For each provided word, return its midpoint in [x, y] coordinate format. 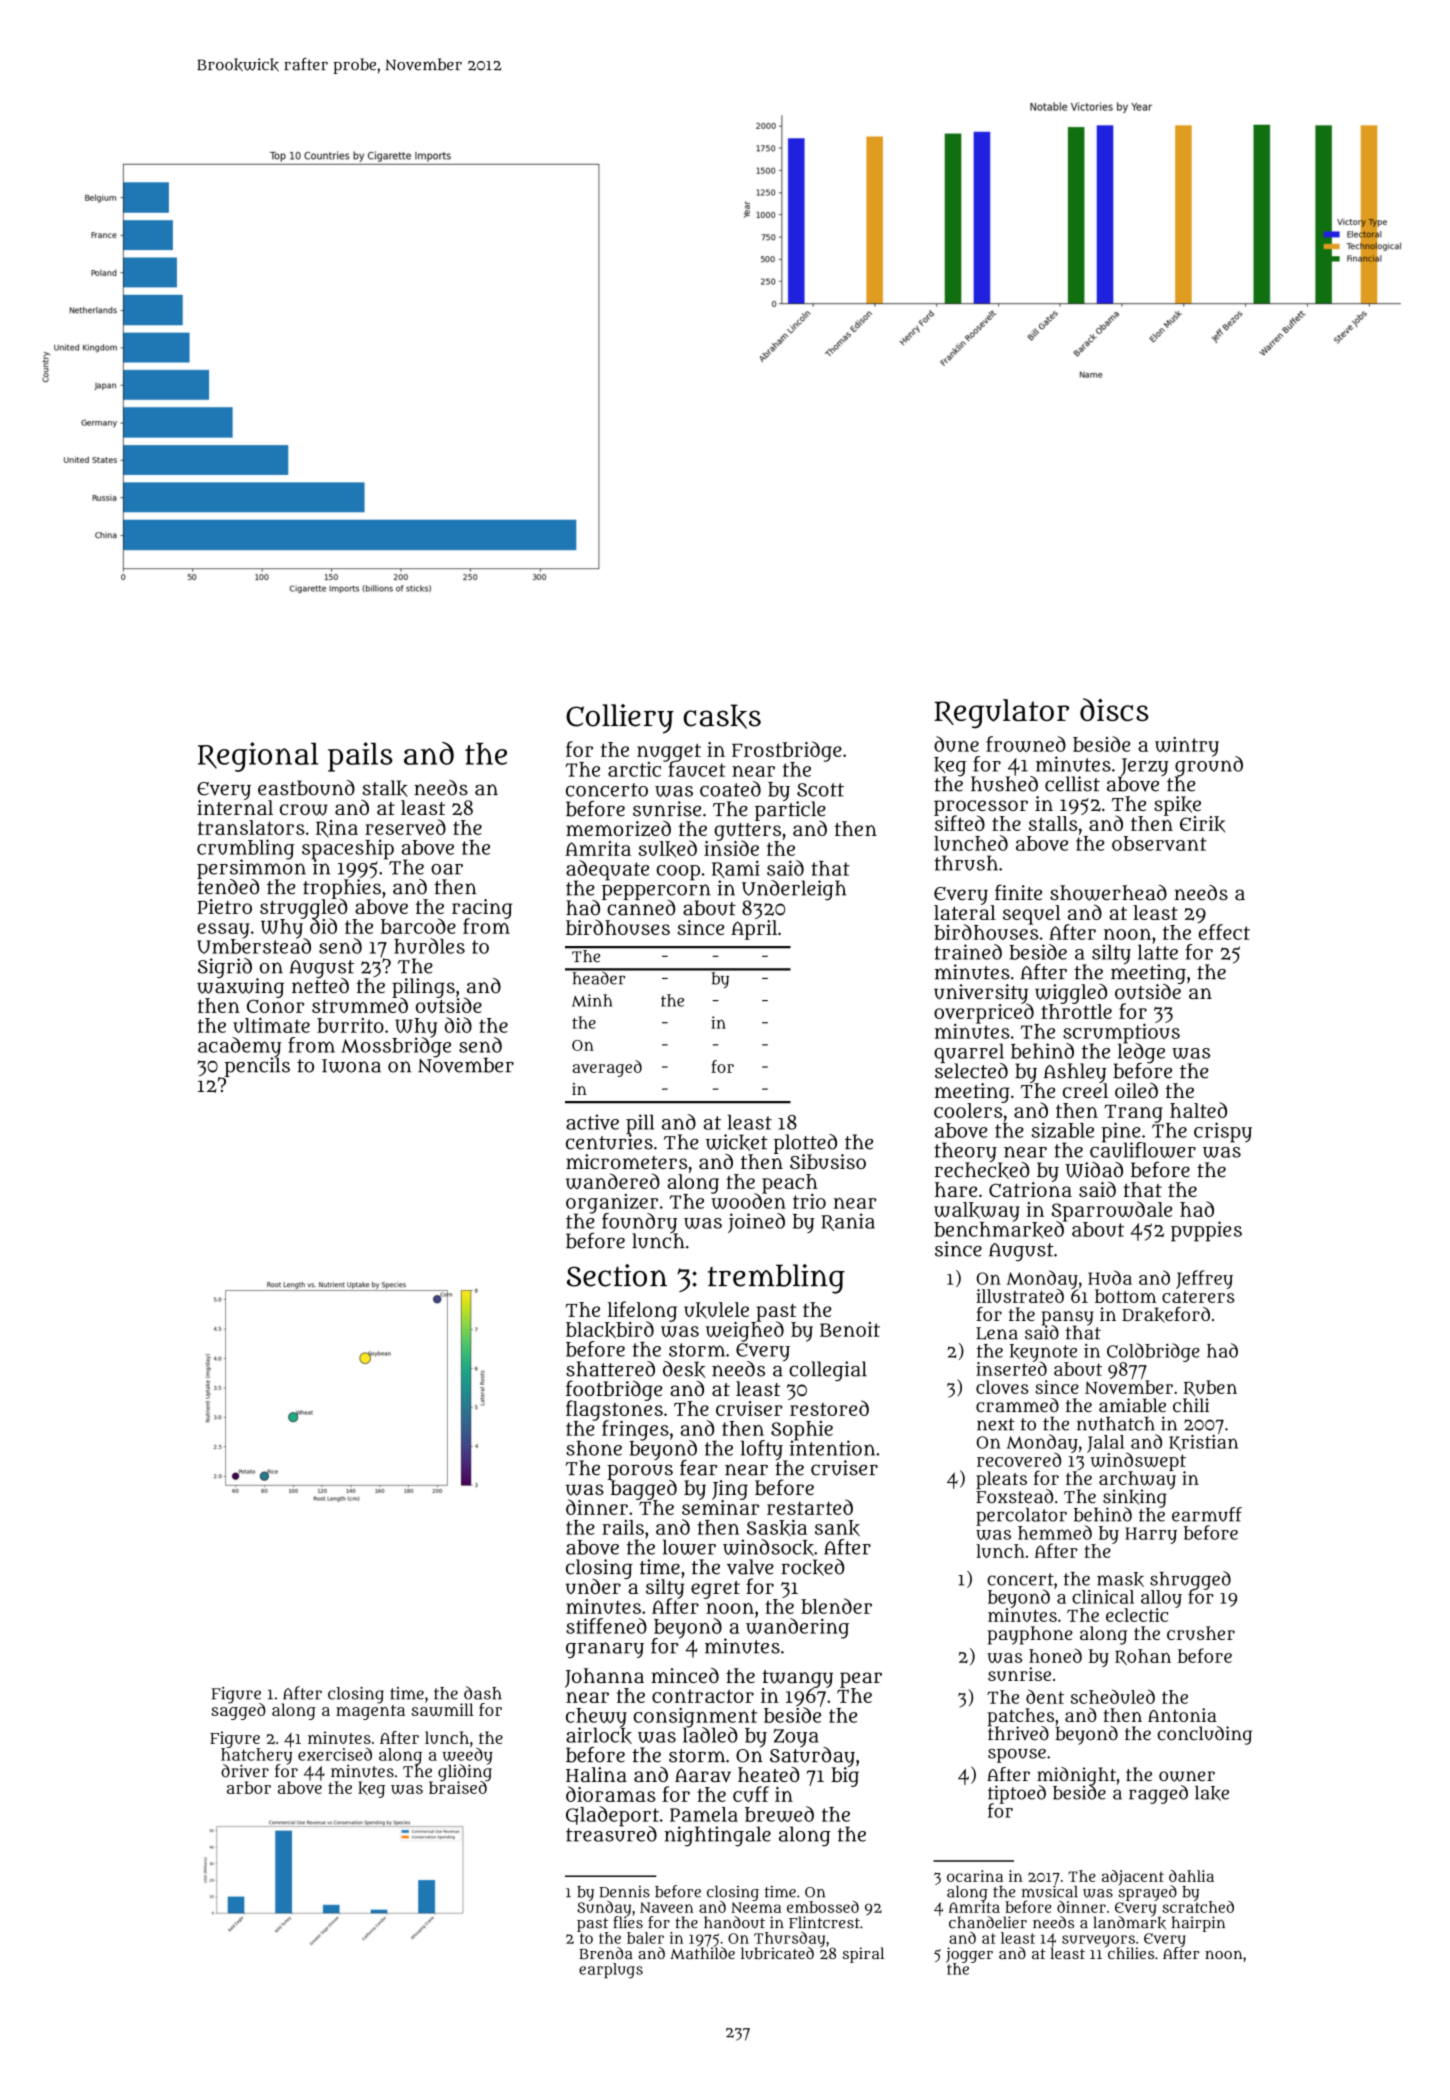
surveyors [1098, 1941]
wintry [1187, 747]
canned [641, 908]
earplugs [611, 1971]
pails [360, 757]
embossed [823, 1907]
